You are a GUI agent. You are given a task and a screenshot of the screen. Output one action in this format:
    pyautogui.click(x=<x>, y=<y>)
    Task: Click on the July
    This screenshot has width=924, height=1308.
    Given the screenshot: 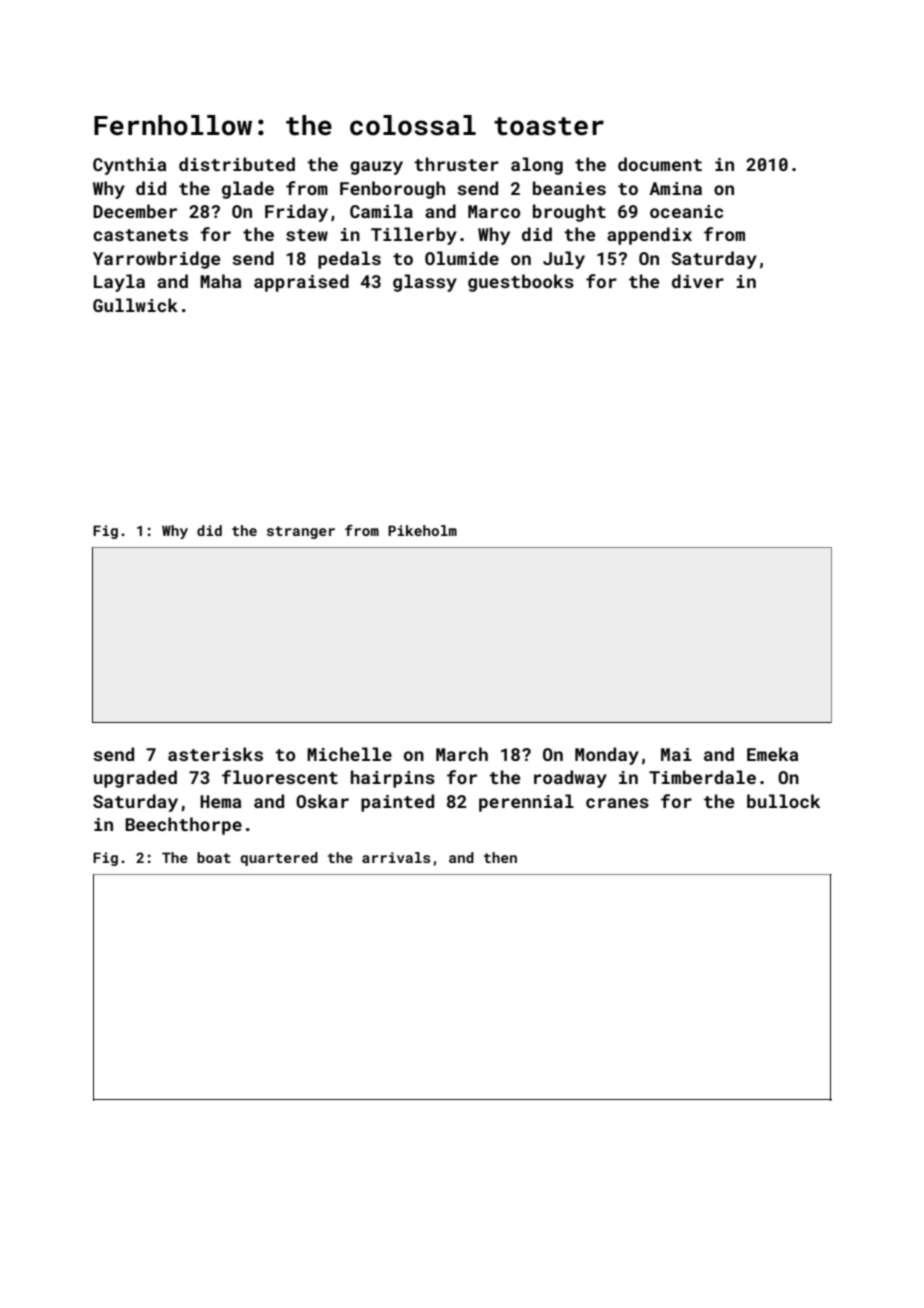 What is the action you would take?
    pyautogui.click(x=564, y=260)
